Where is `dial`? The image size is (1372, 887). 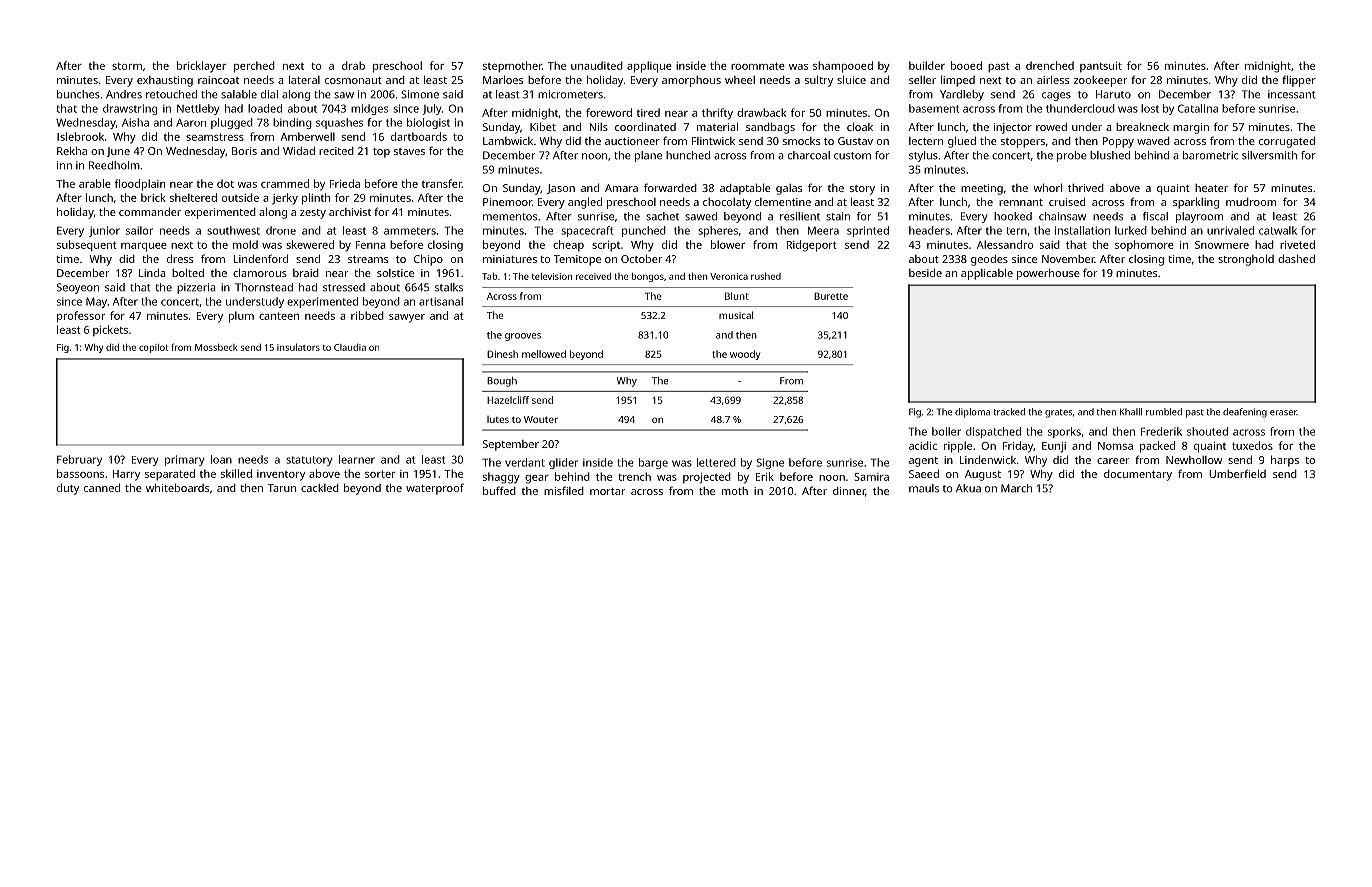 dial is located at coordinates (269, 94).
